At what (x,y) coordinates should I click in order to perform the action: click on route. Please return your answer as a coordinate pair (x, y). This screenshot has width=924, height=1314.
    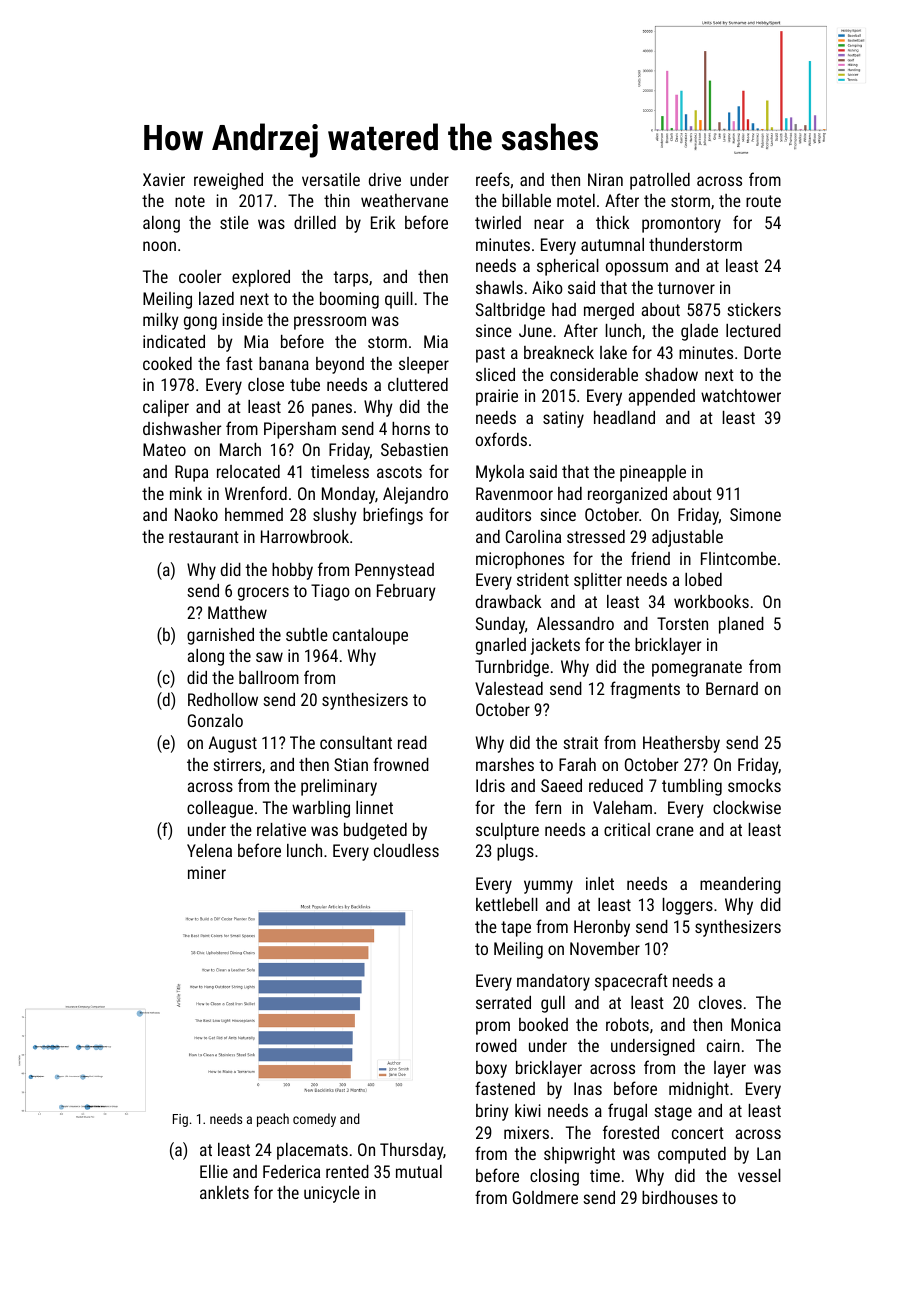
    Looking at the image, I should click on (763, 201).
